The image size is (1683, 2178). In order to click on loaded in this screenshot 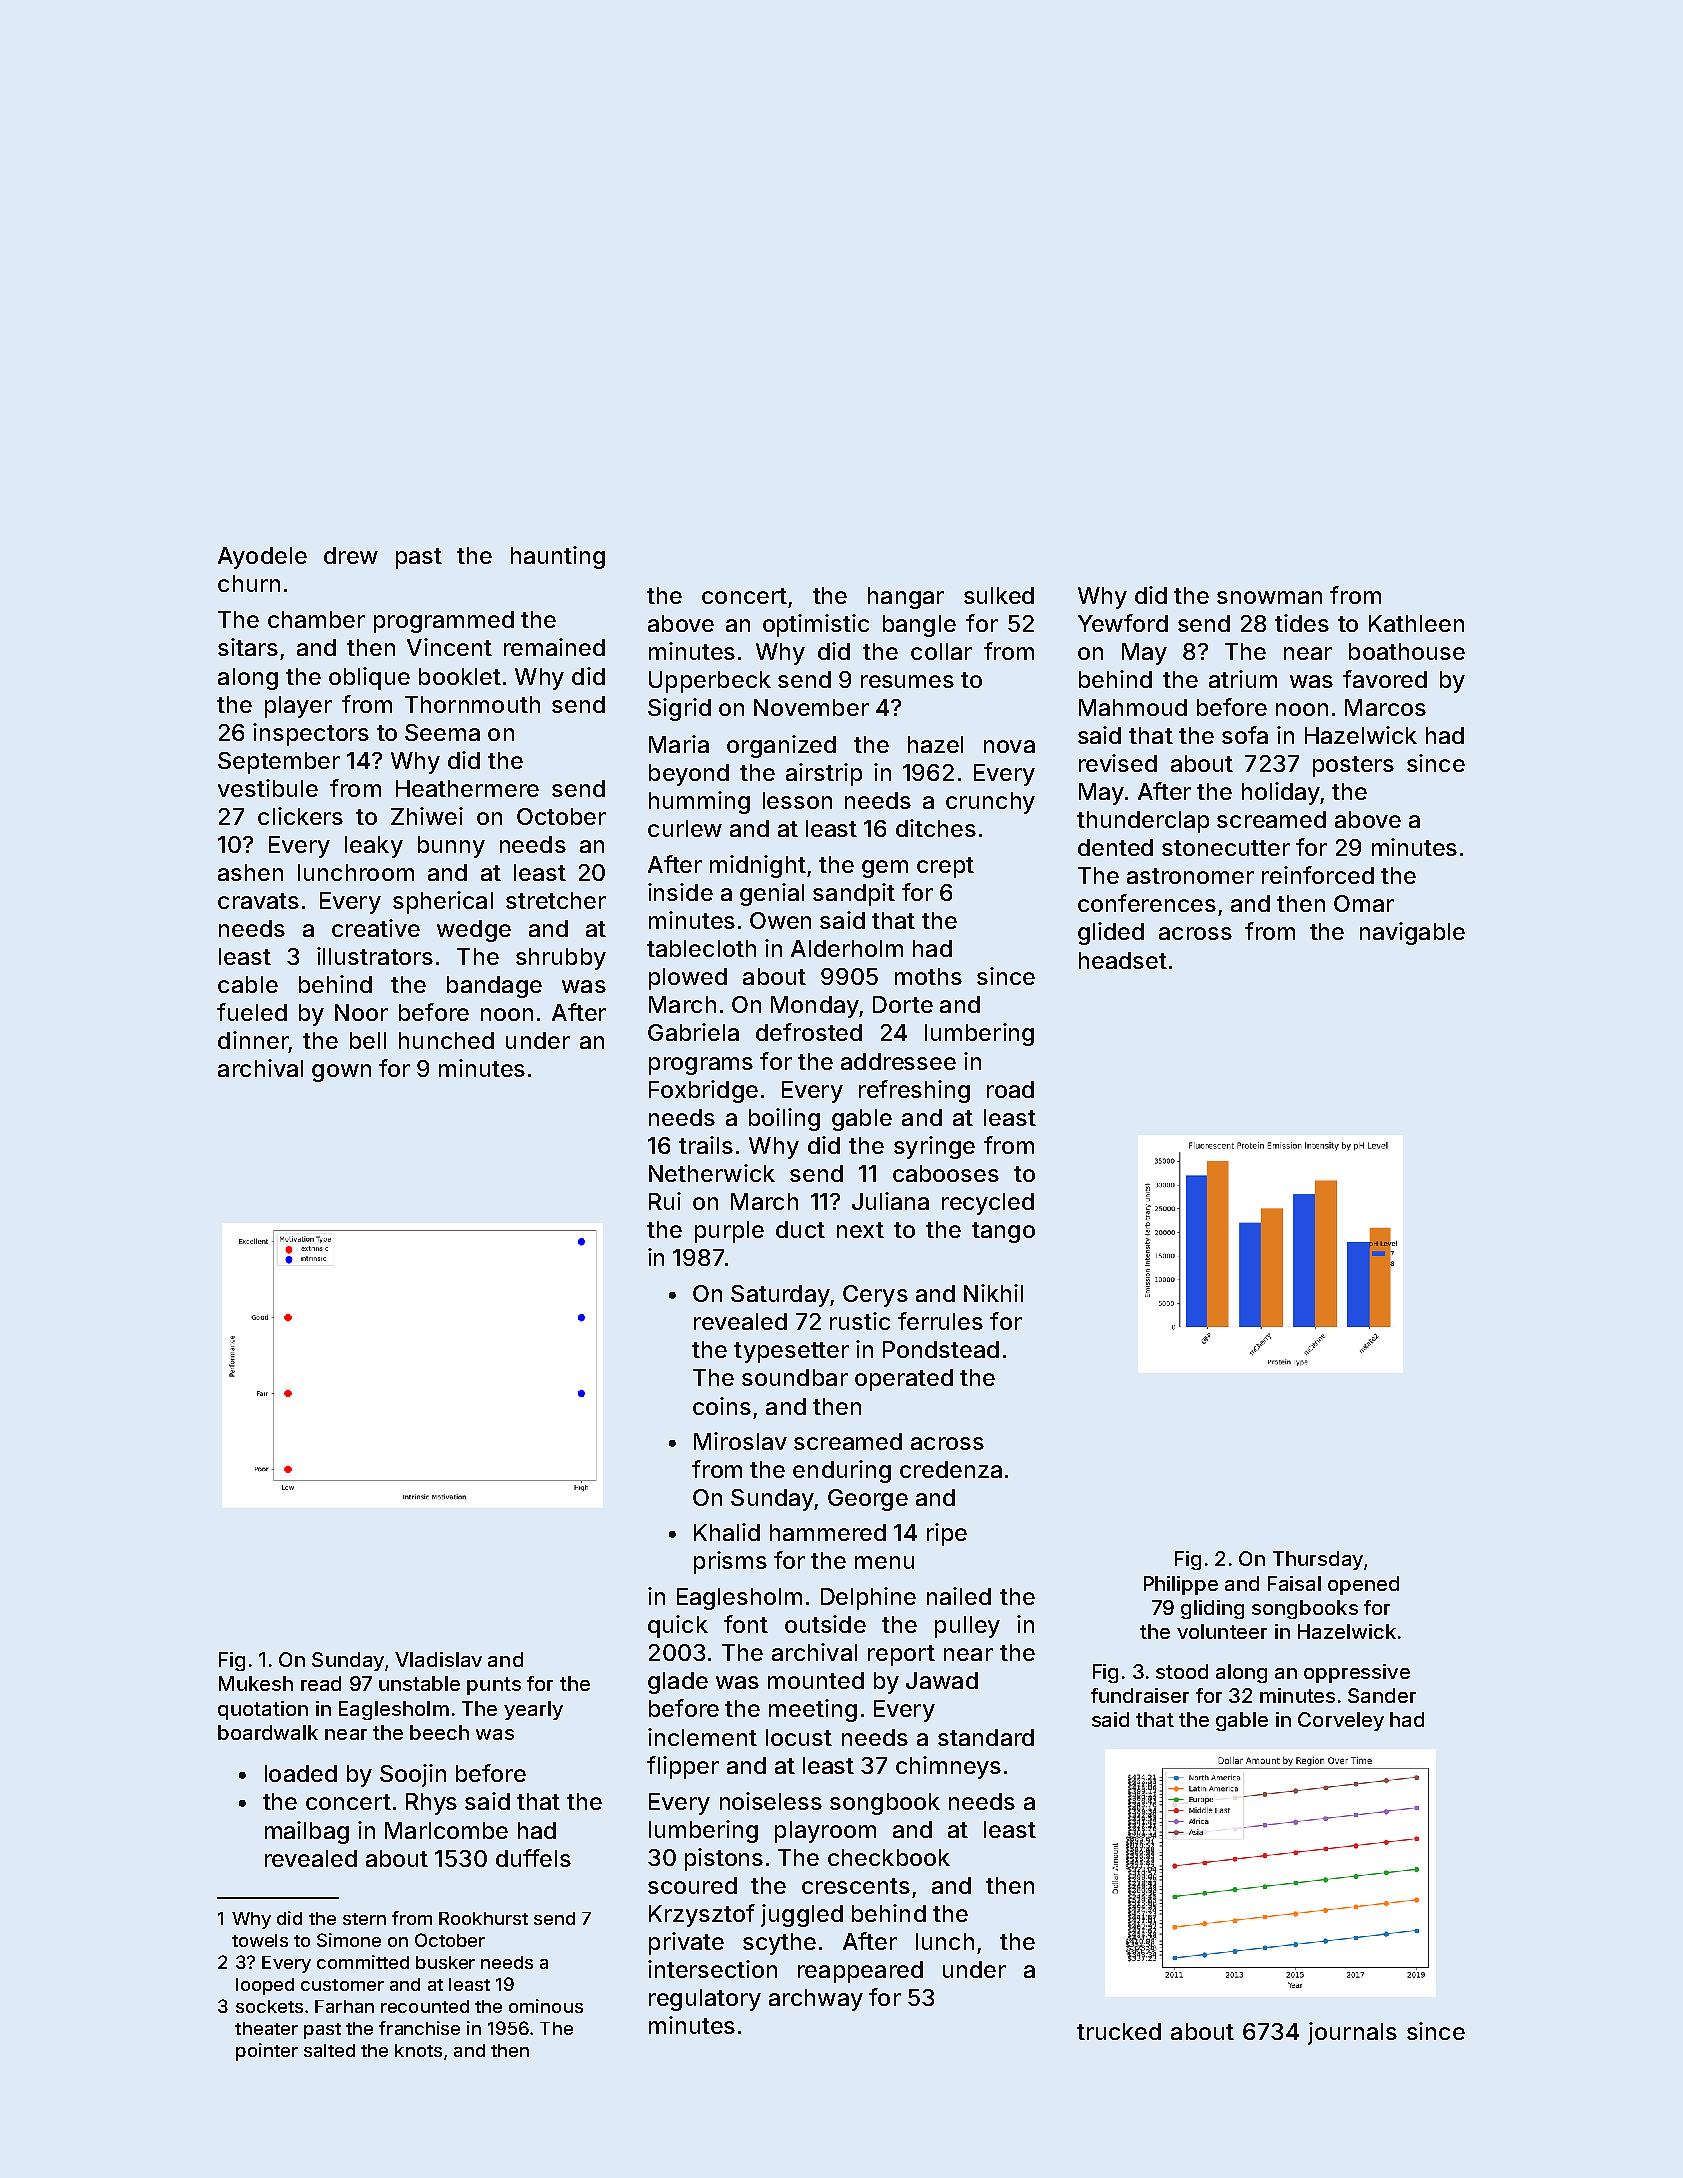, I will do `click(301, 1773)`.
